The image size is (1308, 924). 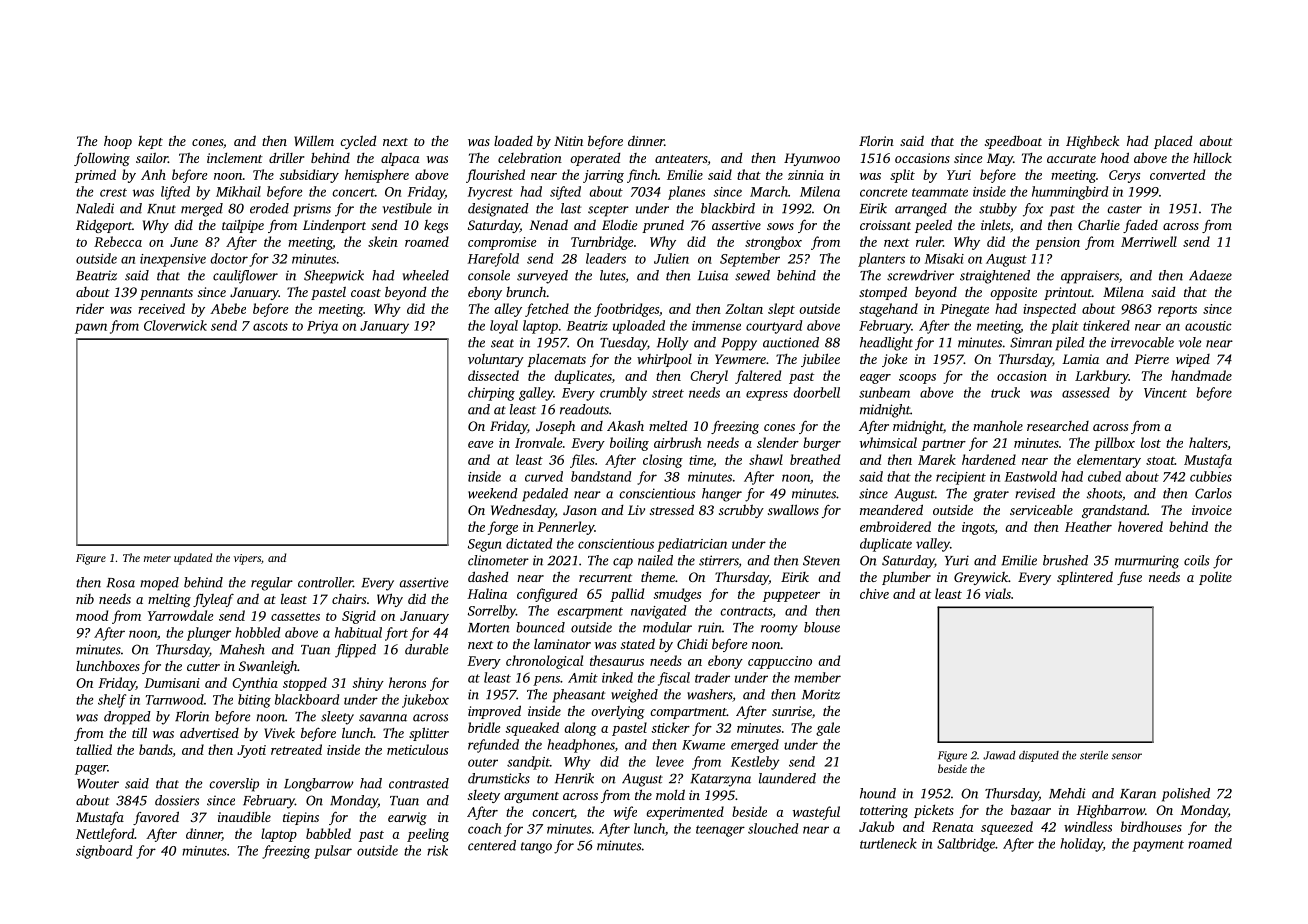 What do you see at coordinates (1165, 393) in the document?
I see `Vincent` at bounding box center [1165, 393].
